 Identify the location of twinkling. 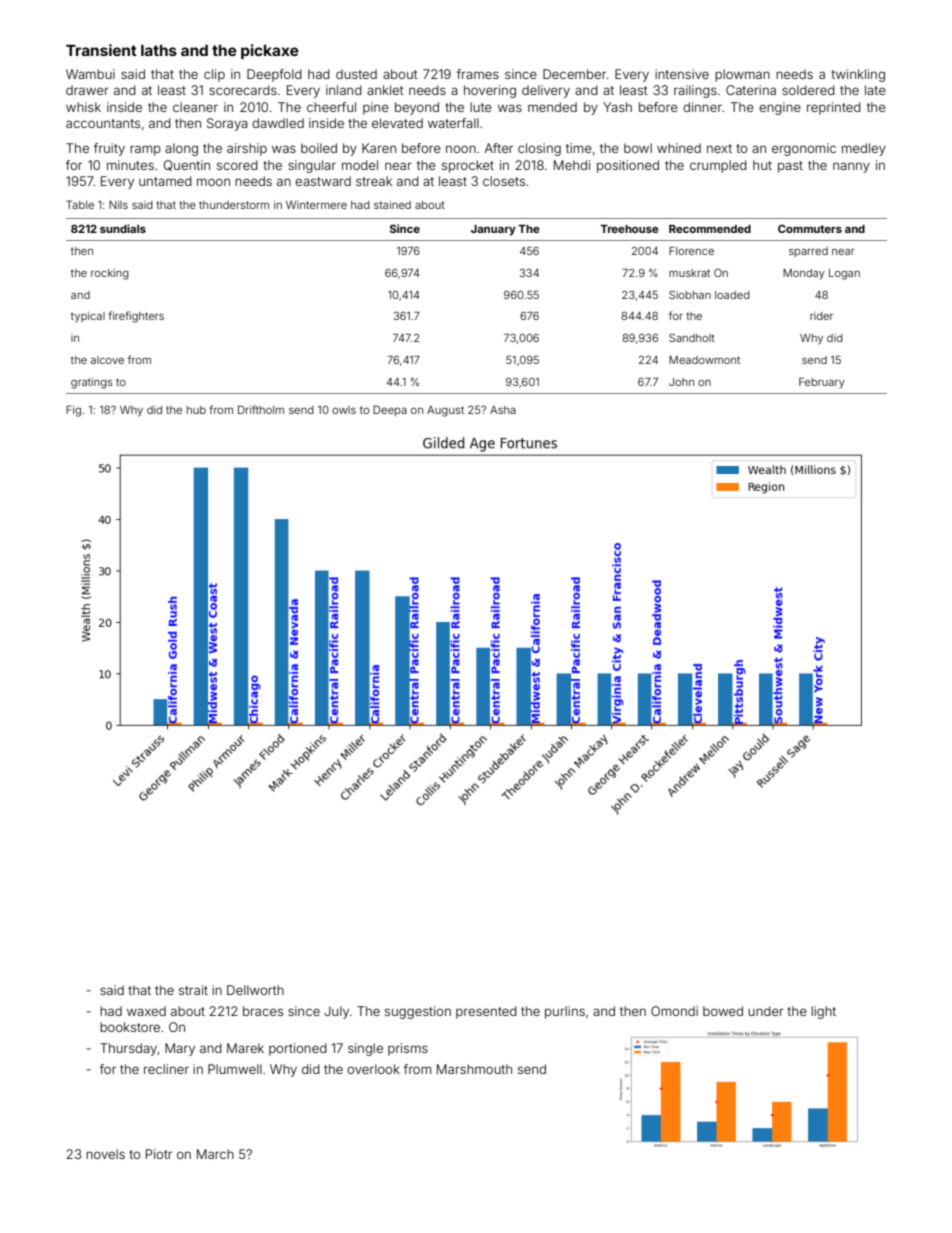
(858, 75).
